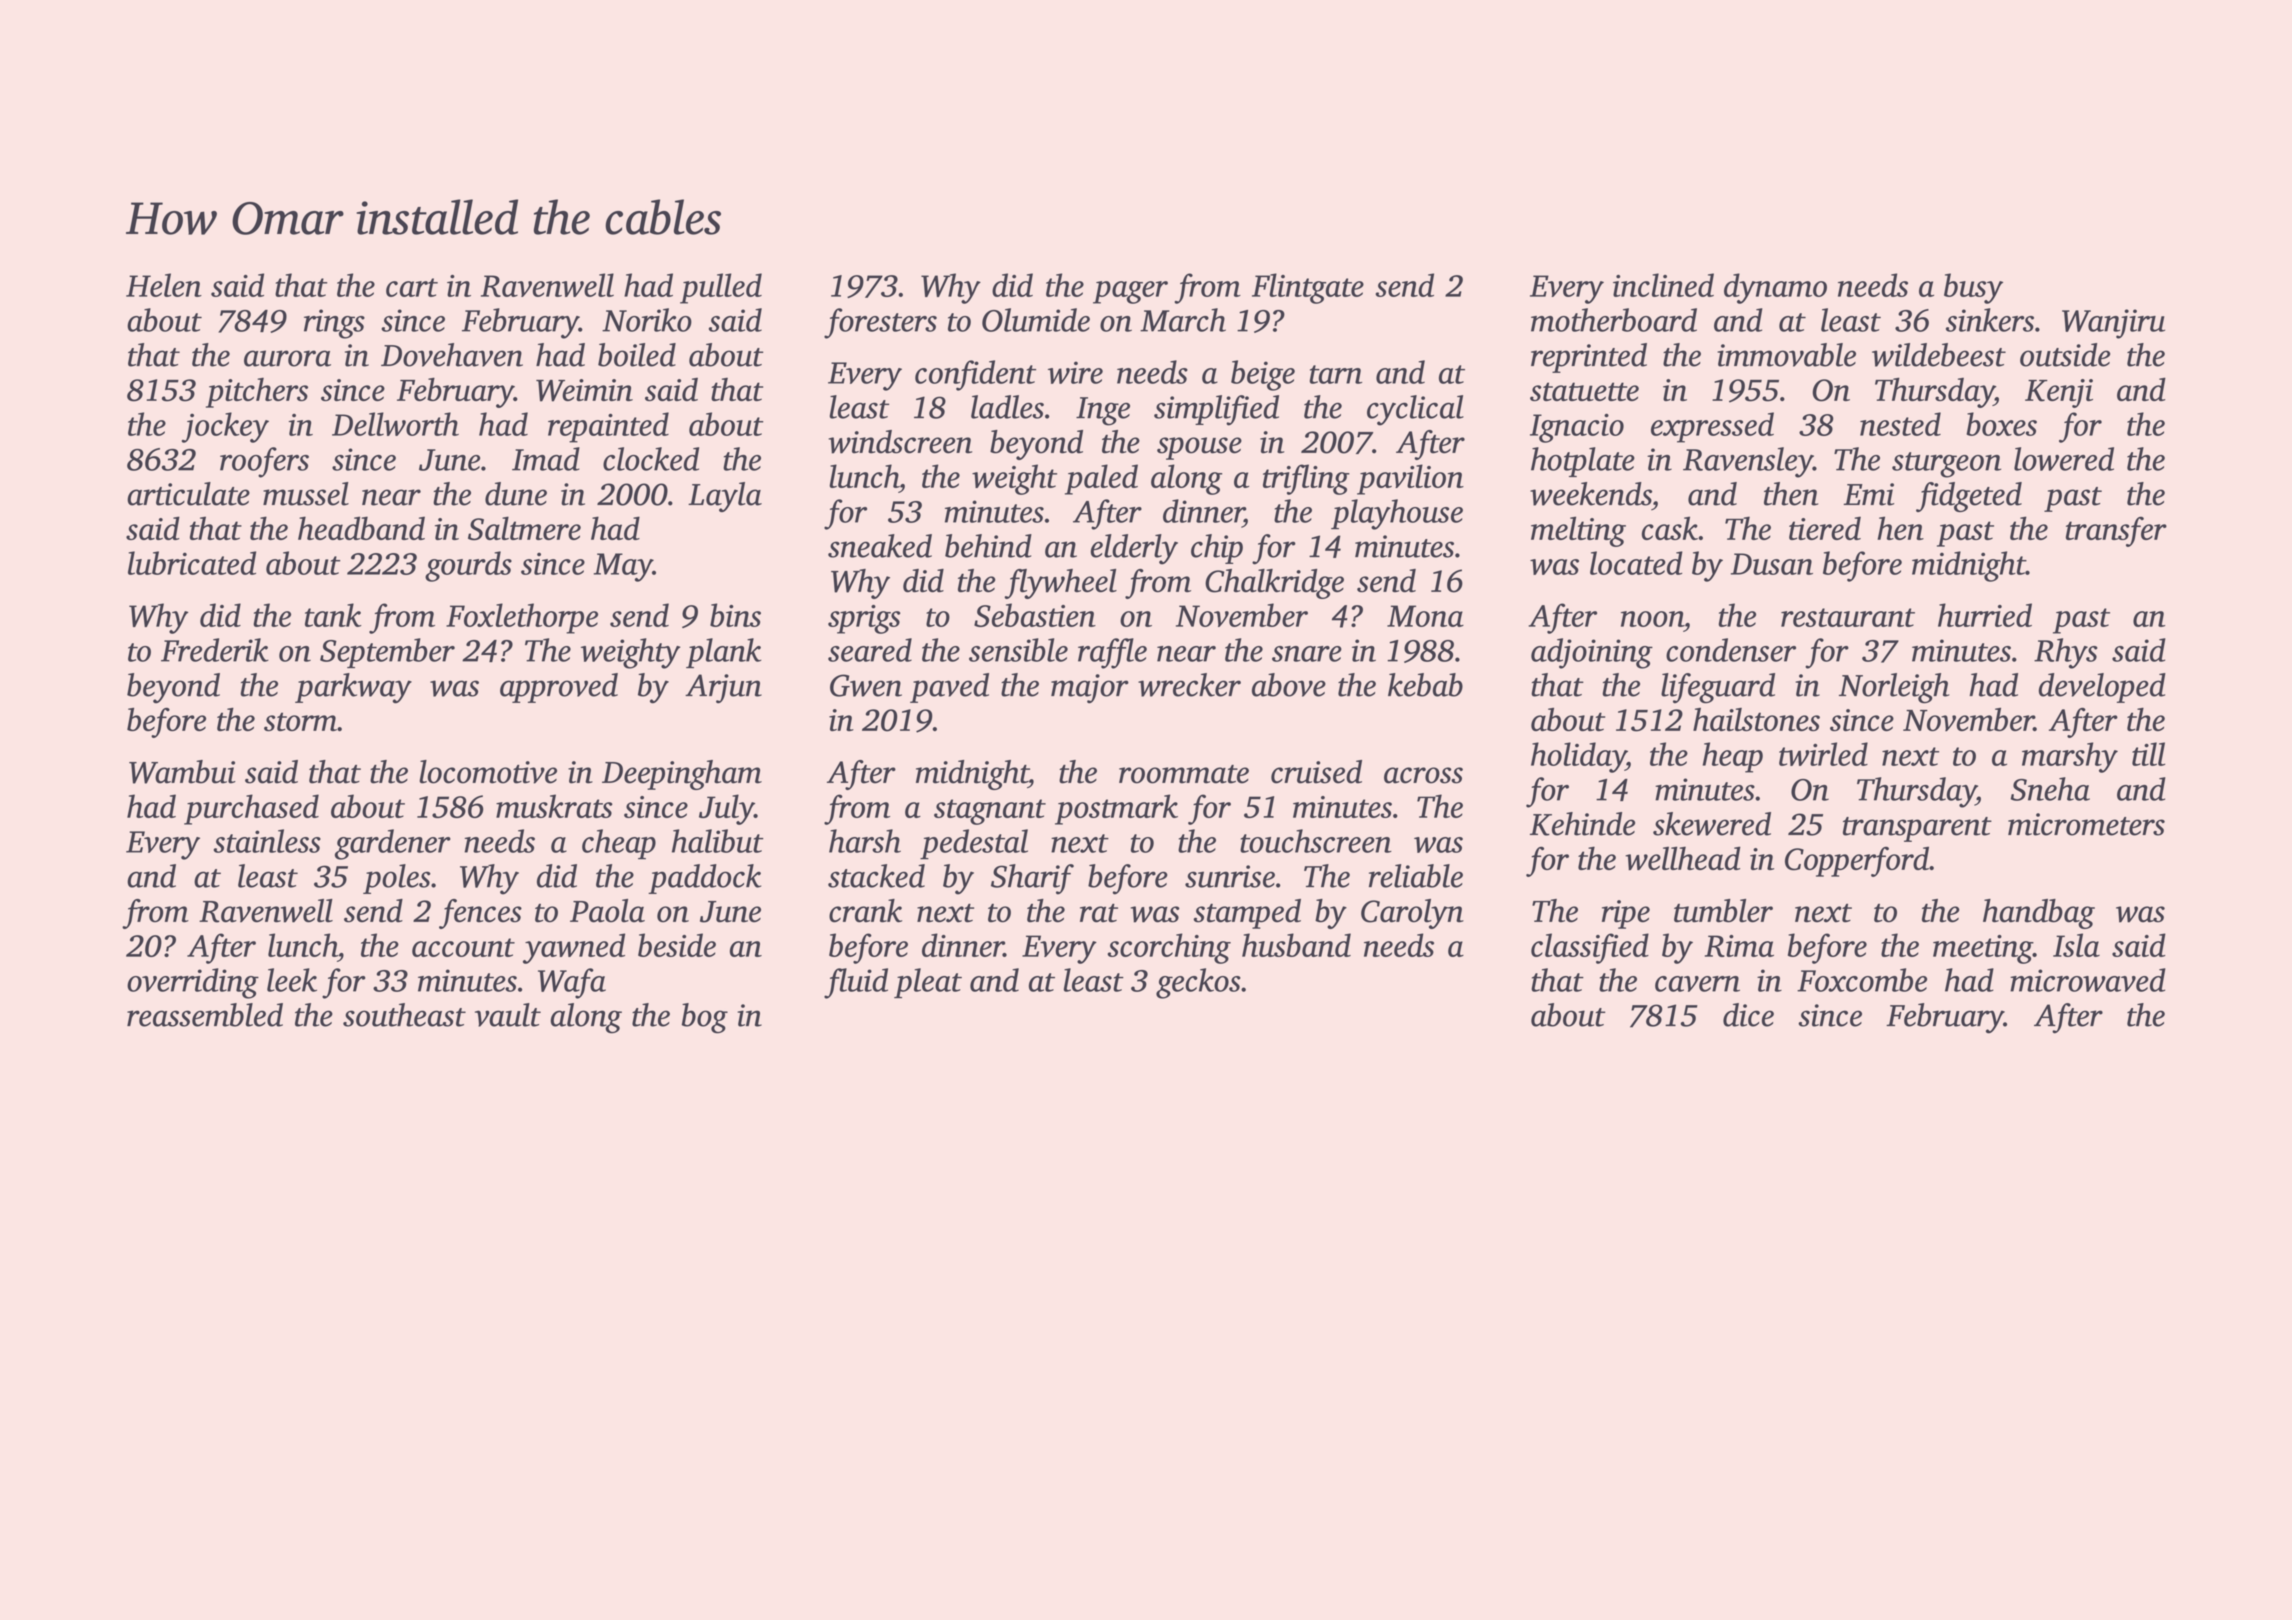  What do you see at coordinates (1973, 288) in the screenshot?
I see `busy` at bounding box center [1973, 288].
